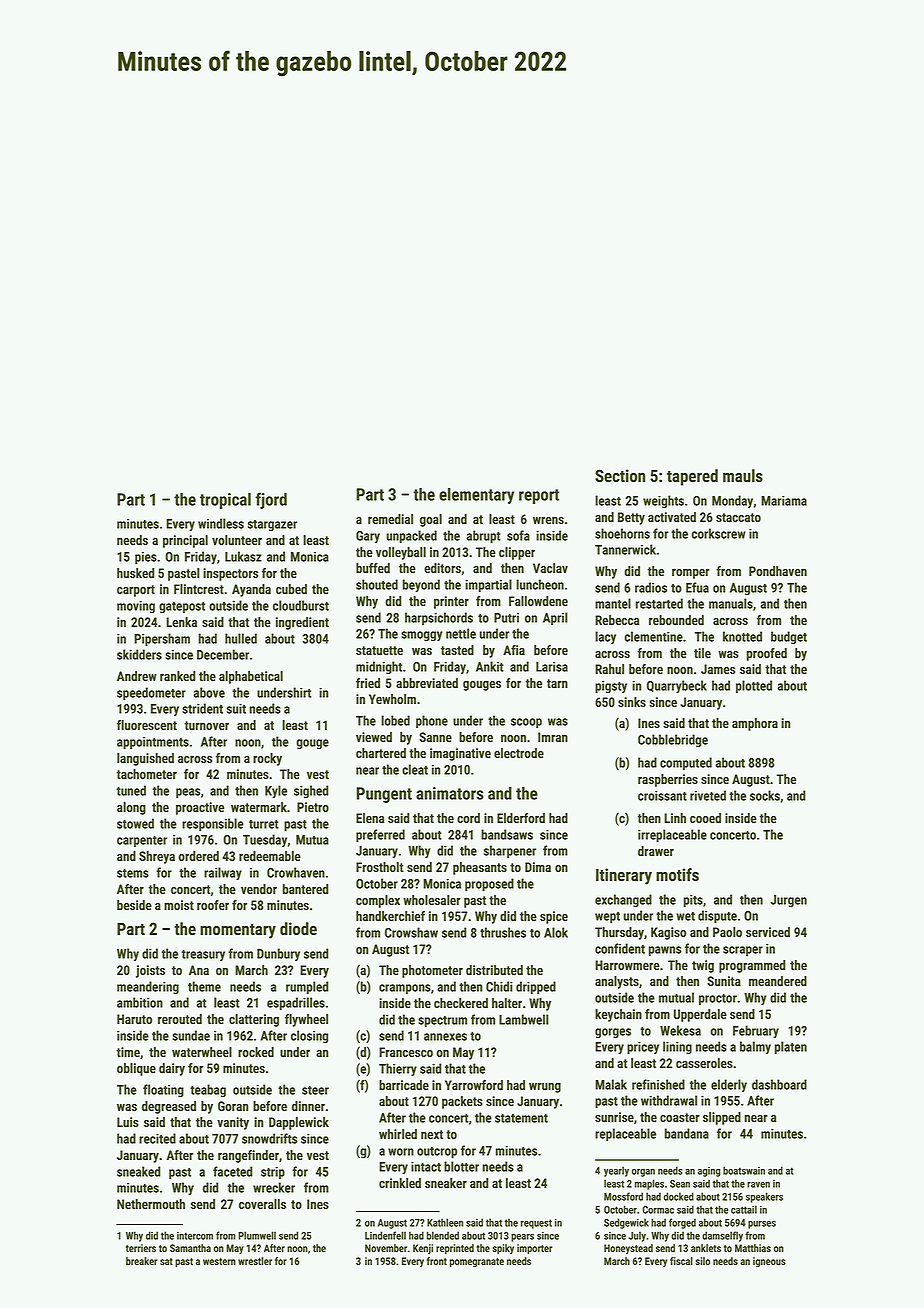  I want to click on twig, so click(703, 966).
